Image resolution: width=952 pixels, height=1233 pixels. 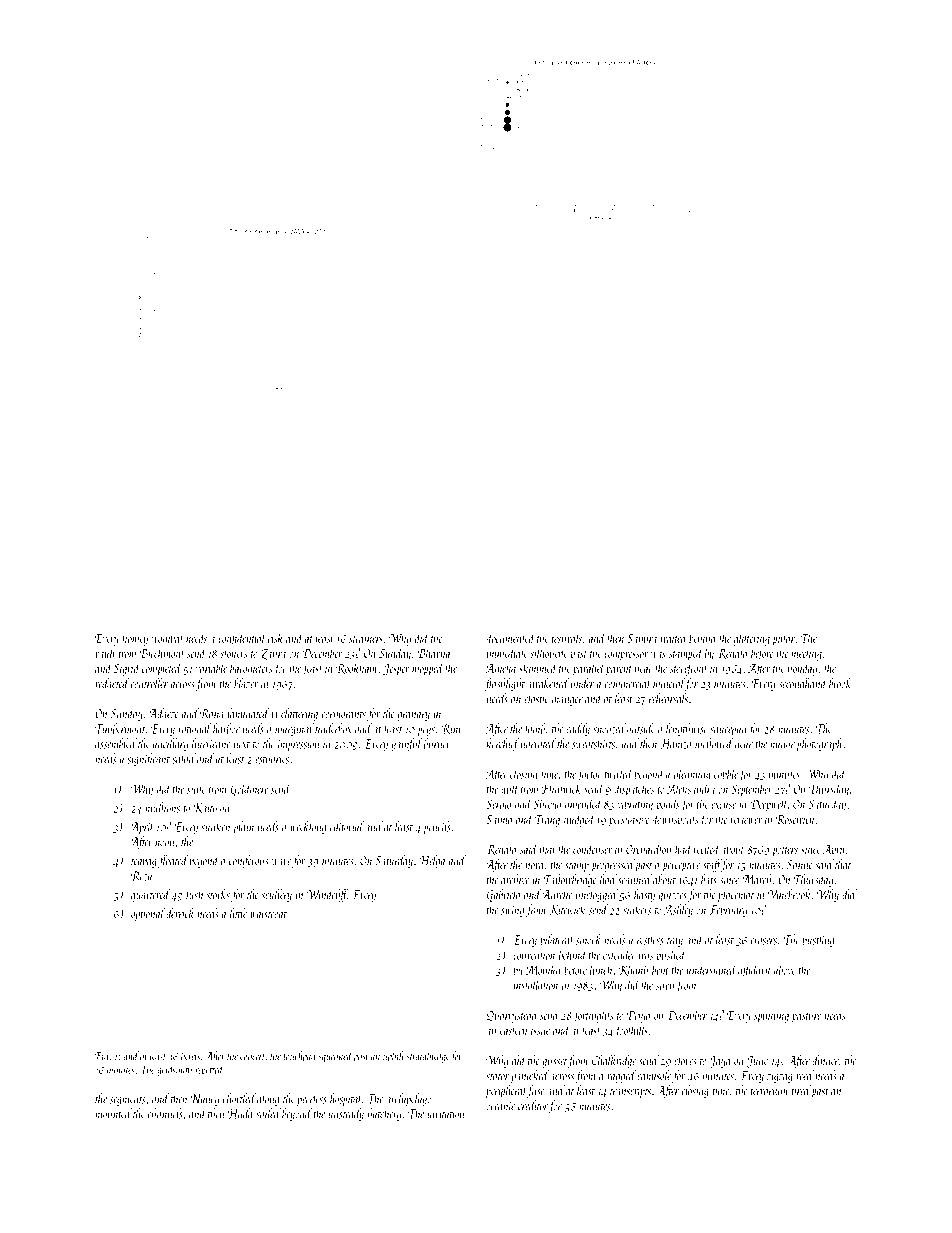 I want to click on twirled, so click(x=619, y=773).
